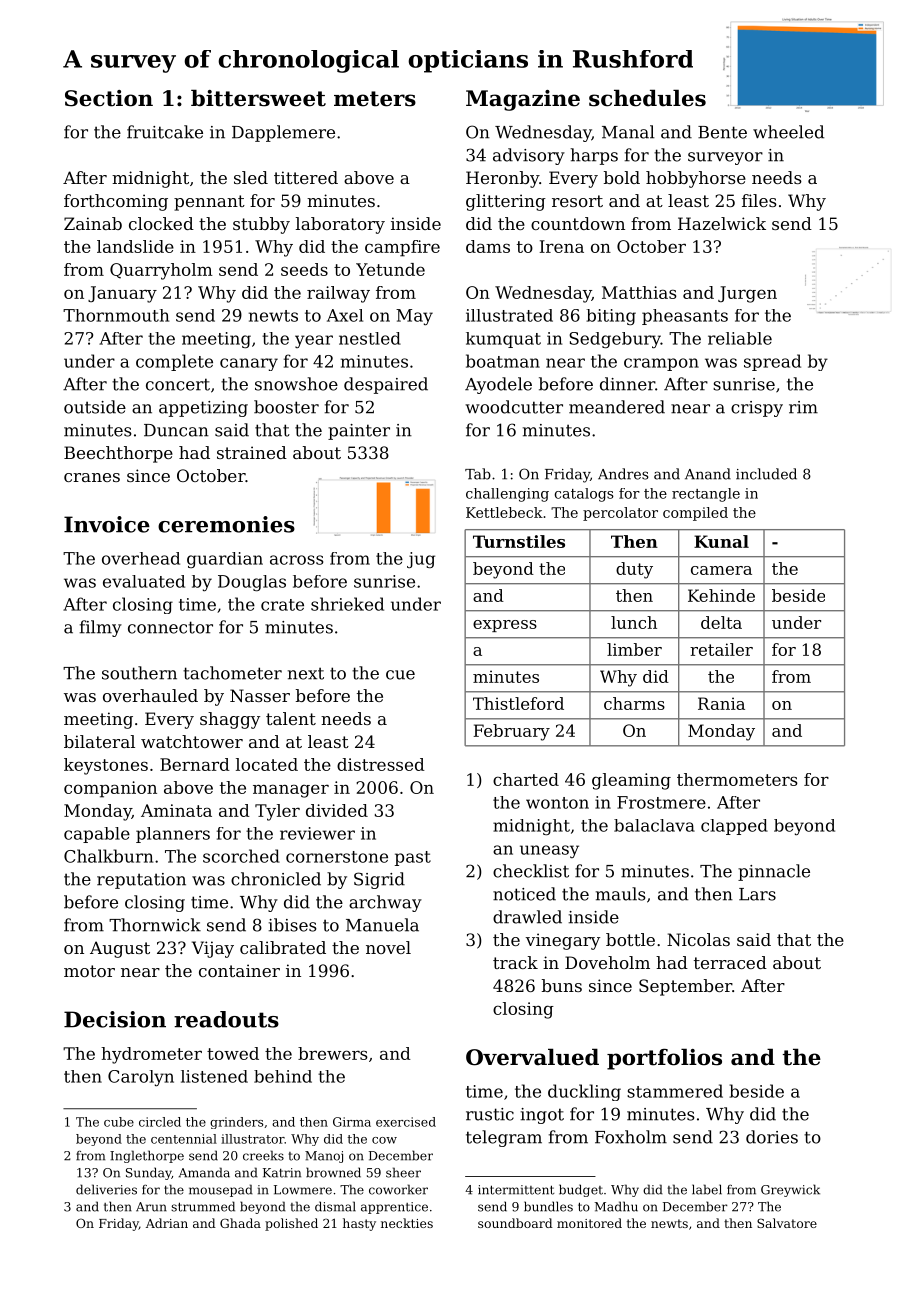 The height and width of the page is (1316, 908). I want to click on Thistleford, so click(518, 703).
